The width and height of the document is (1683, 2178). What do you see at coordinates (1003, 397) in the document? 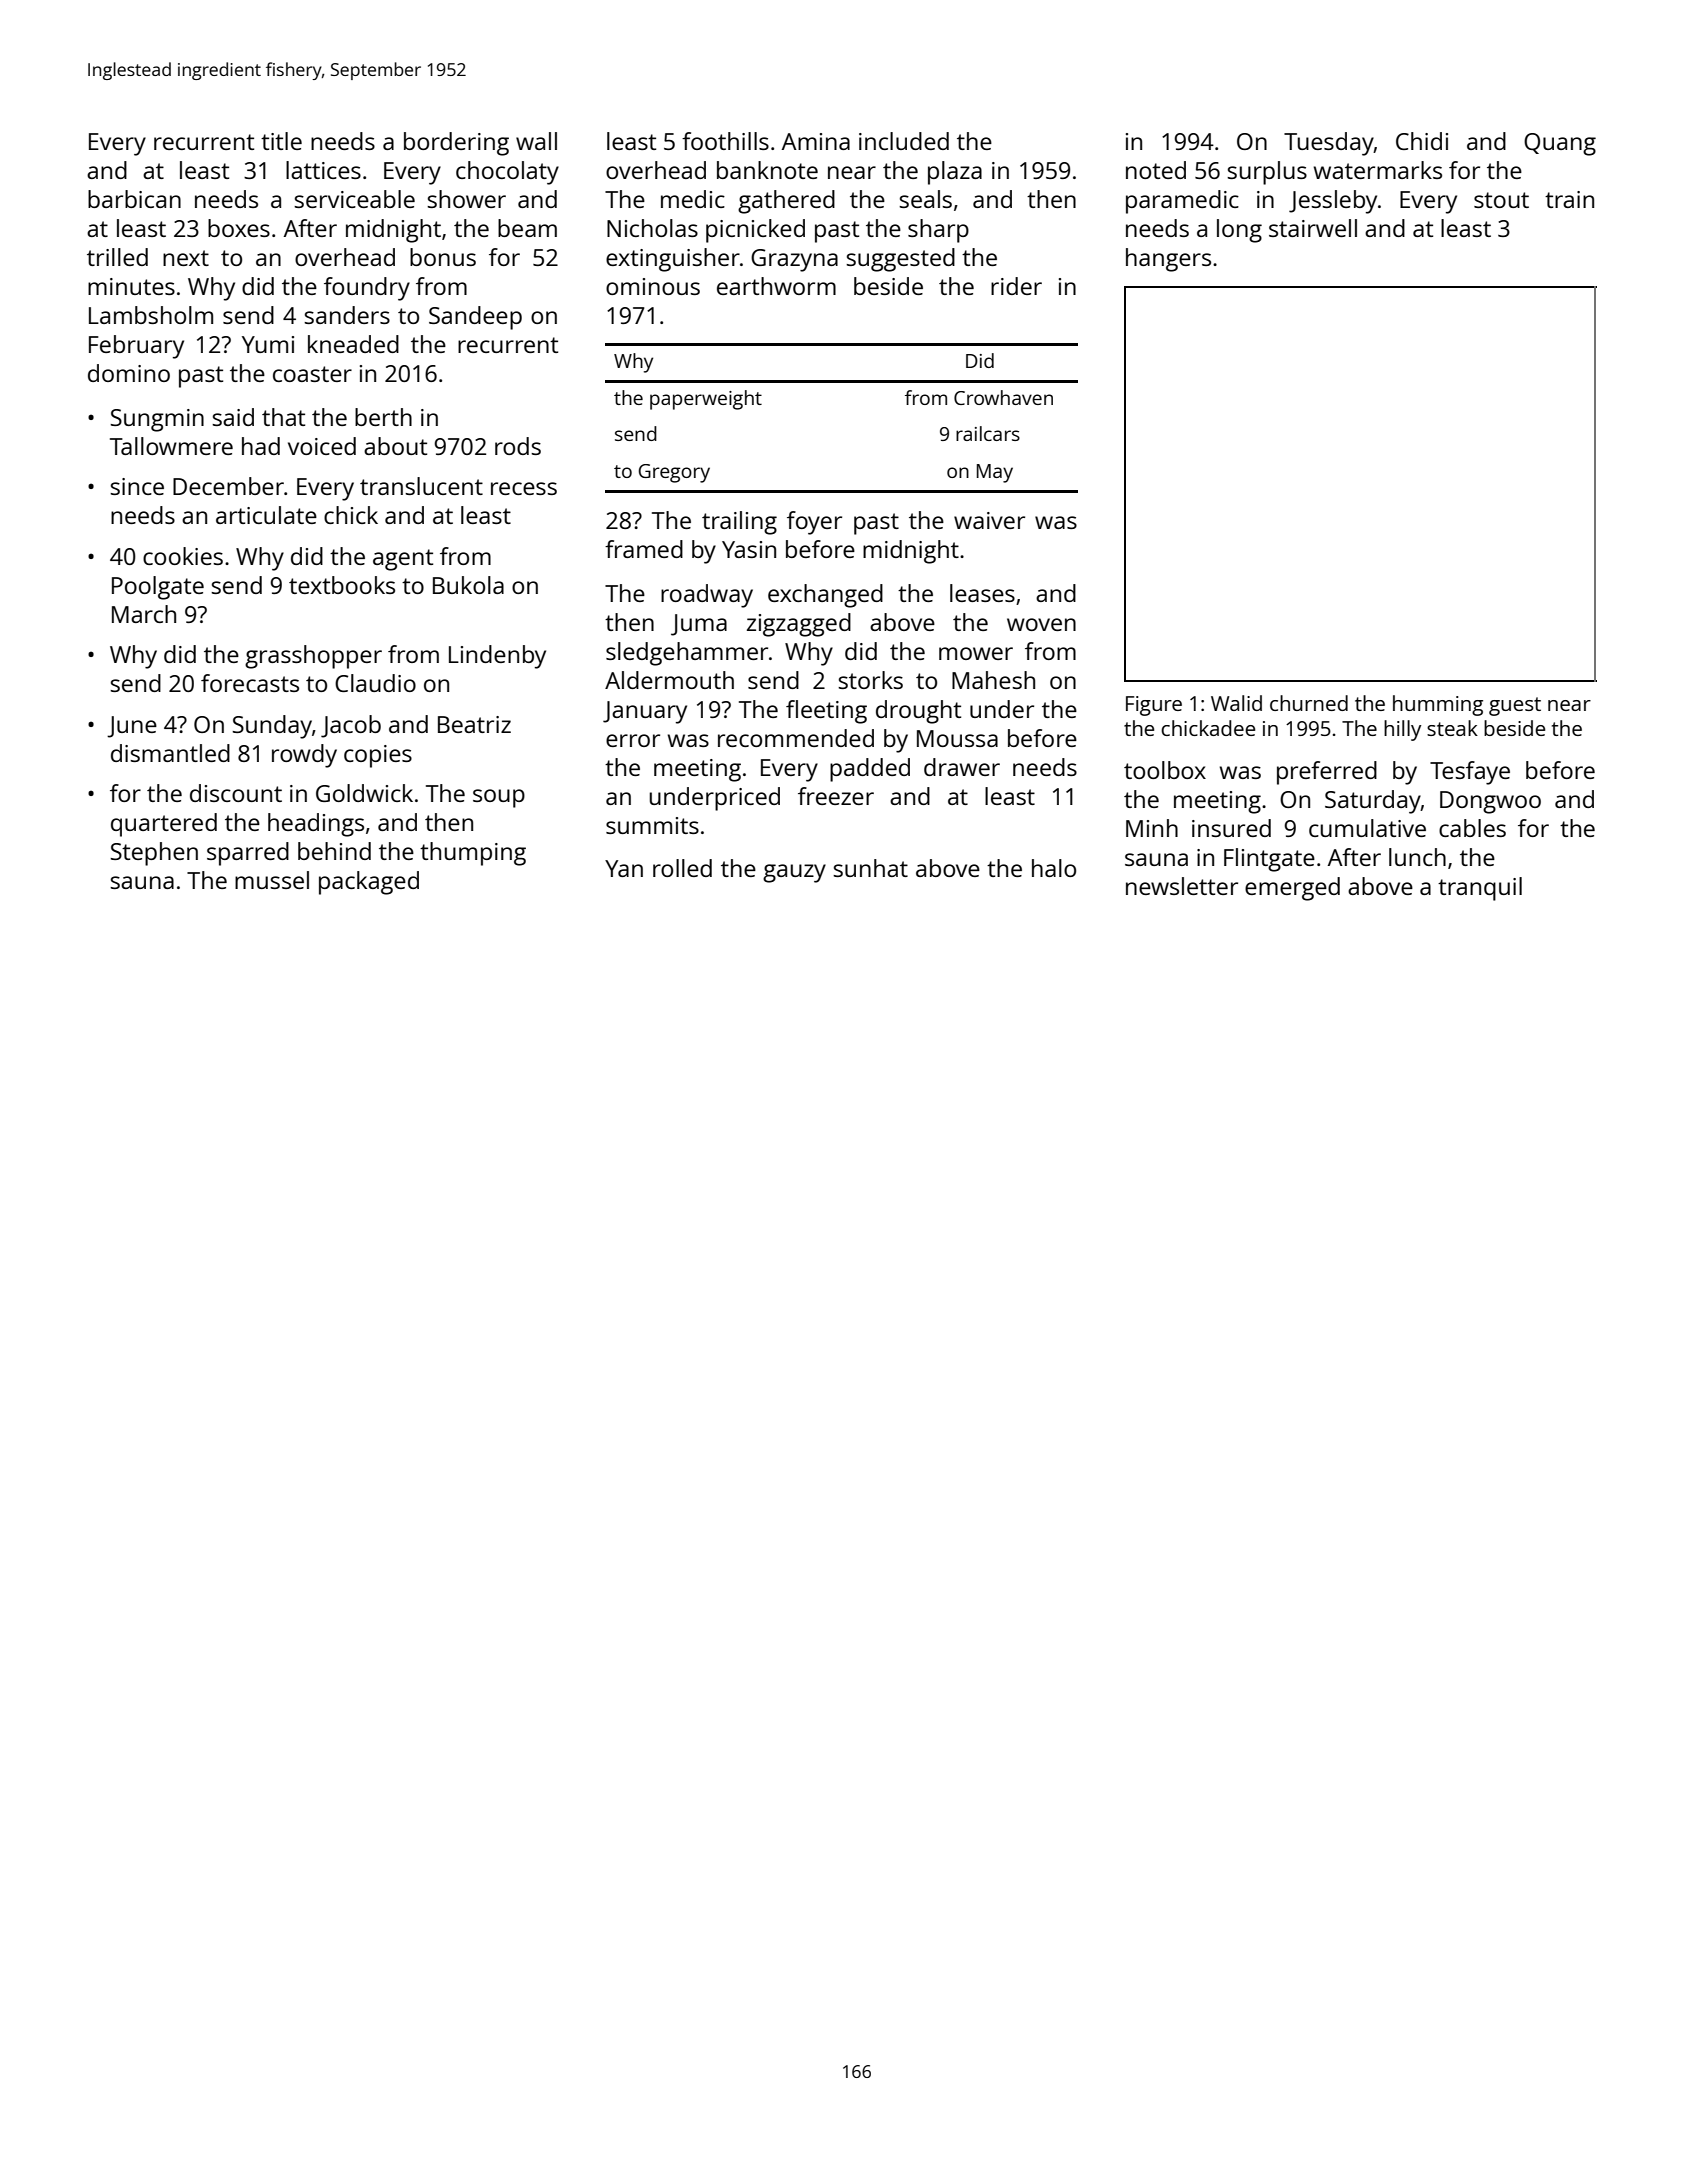
I see `Crowhaven` at bounding box center [1003, 397].
